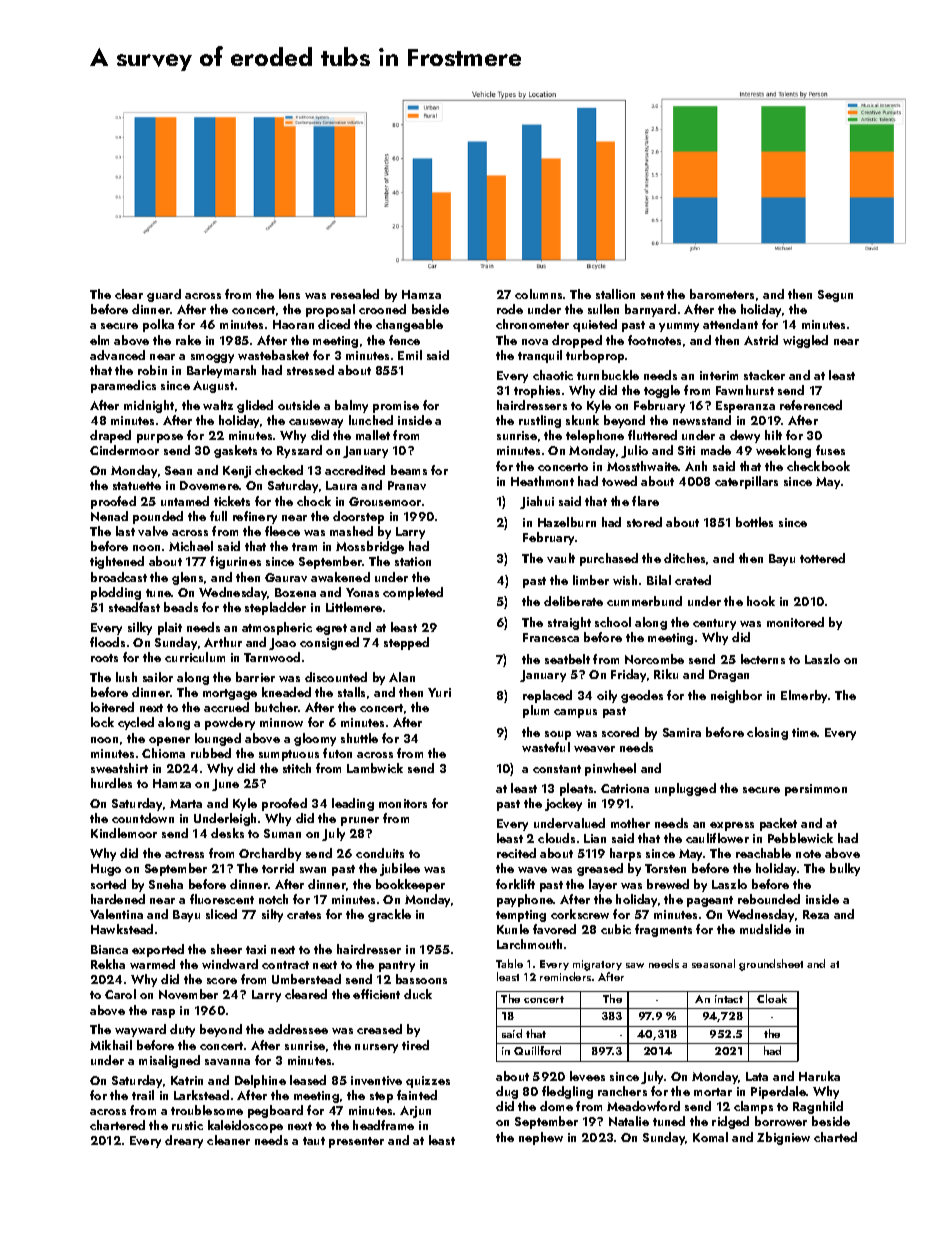  Describe the element at coordinates (116, 593) in the page. I see `plodding` at that location.
